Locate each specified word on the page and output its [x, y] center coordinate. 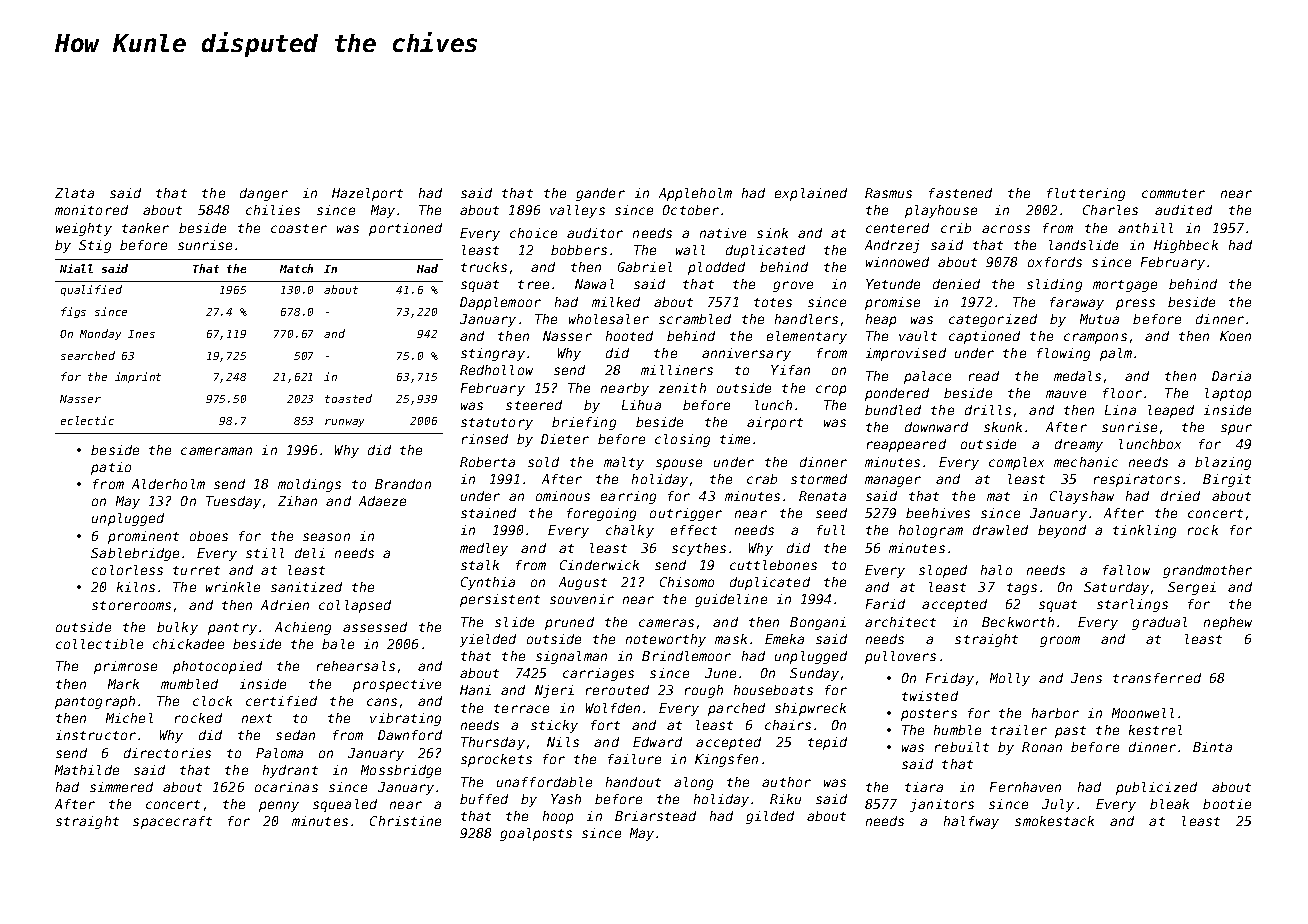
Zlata [74, 193]
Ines [141, 334]
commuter [1173, 193]
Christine [405, 821]
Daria [1231, 376]
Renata [822, 496]
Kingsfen [726, 760]
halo [996, 570]
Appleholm [695, 194]
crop [831, 390]
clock [212, 701]
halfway [971, 822]
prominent [143, 537]
